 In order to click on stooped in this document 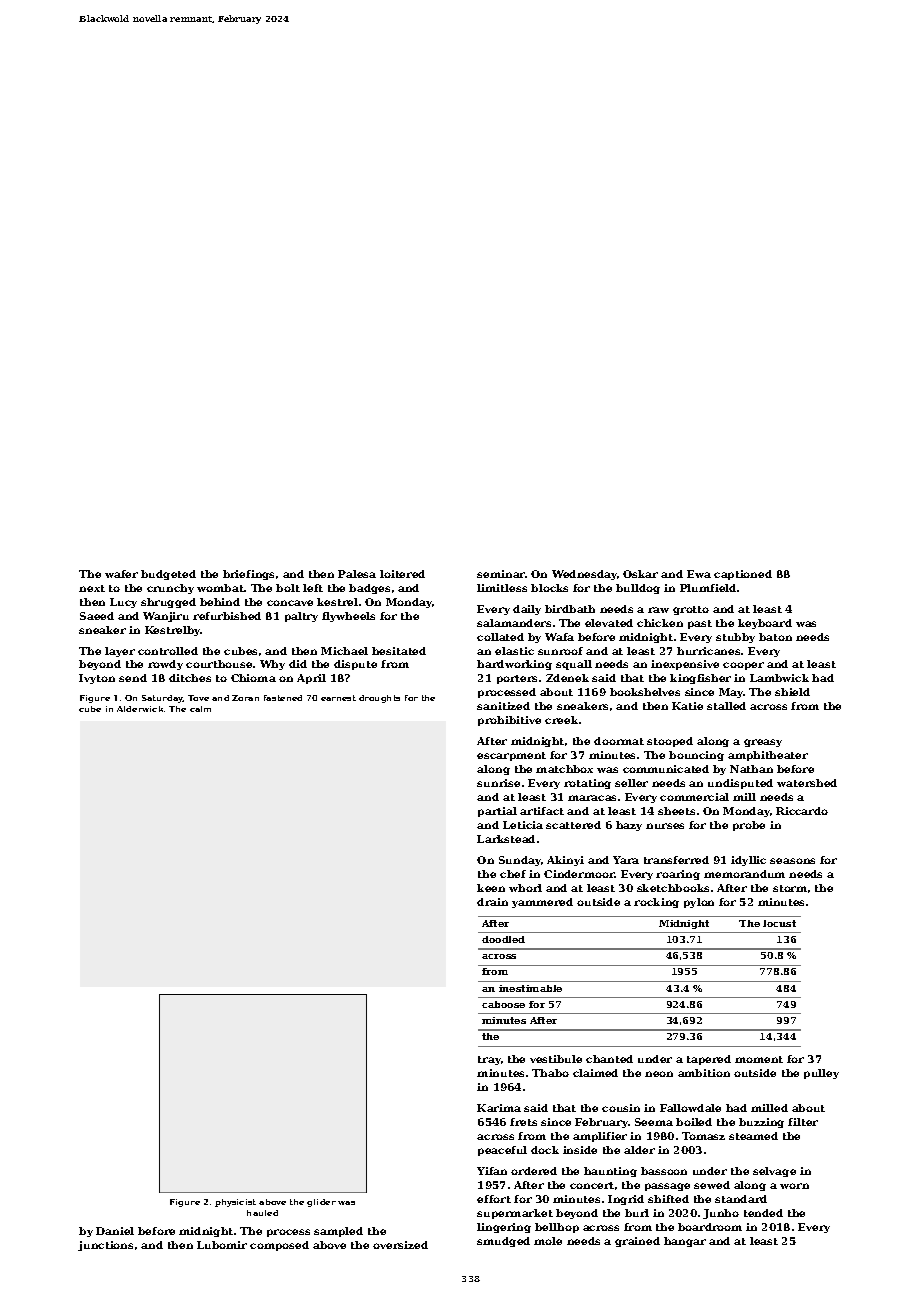, I will do `click(670, 742)`.
